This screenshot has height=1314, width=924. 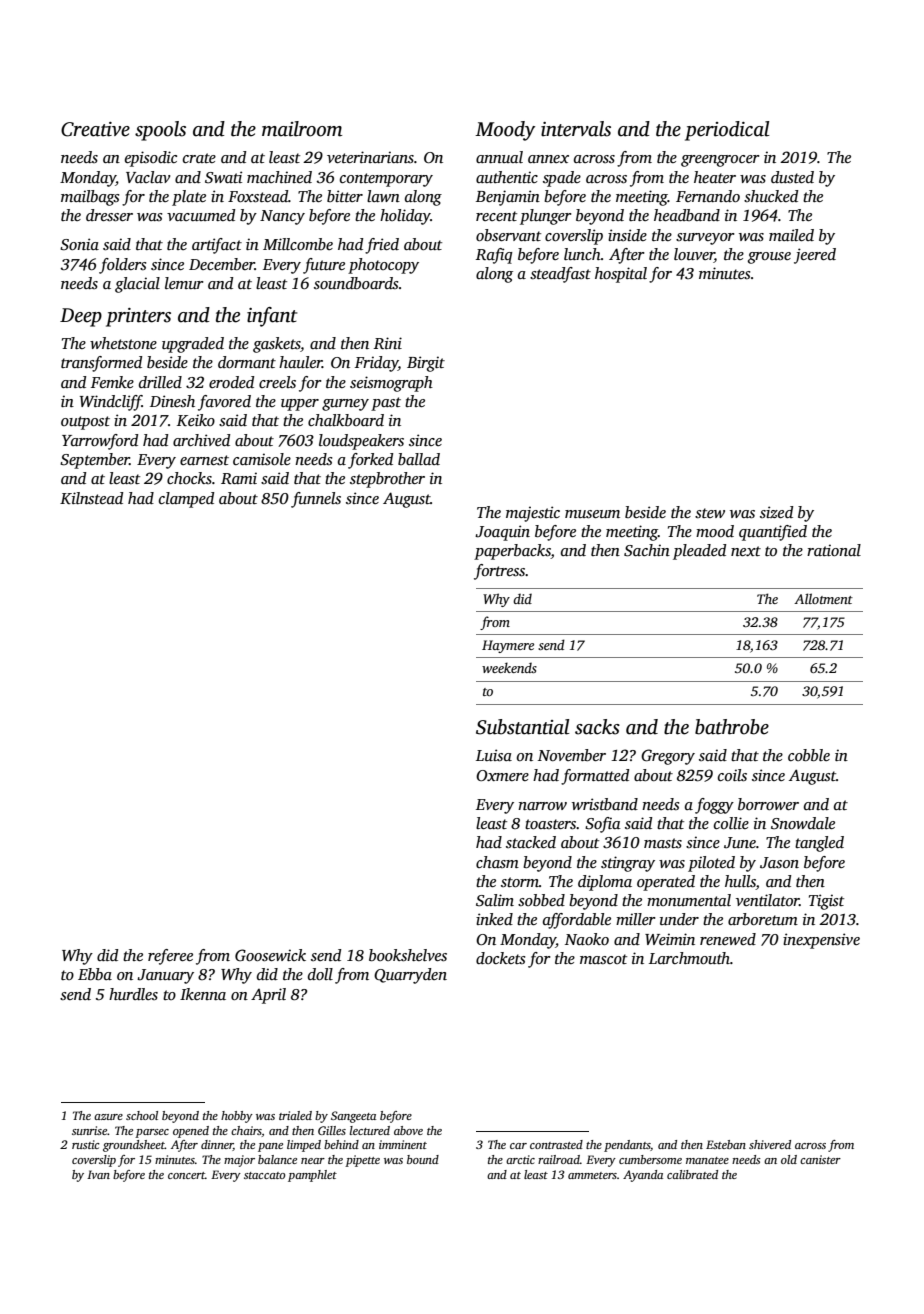 I want to click on pipette, so click(x=362, y=1161).
